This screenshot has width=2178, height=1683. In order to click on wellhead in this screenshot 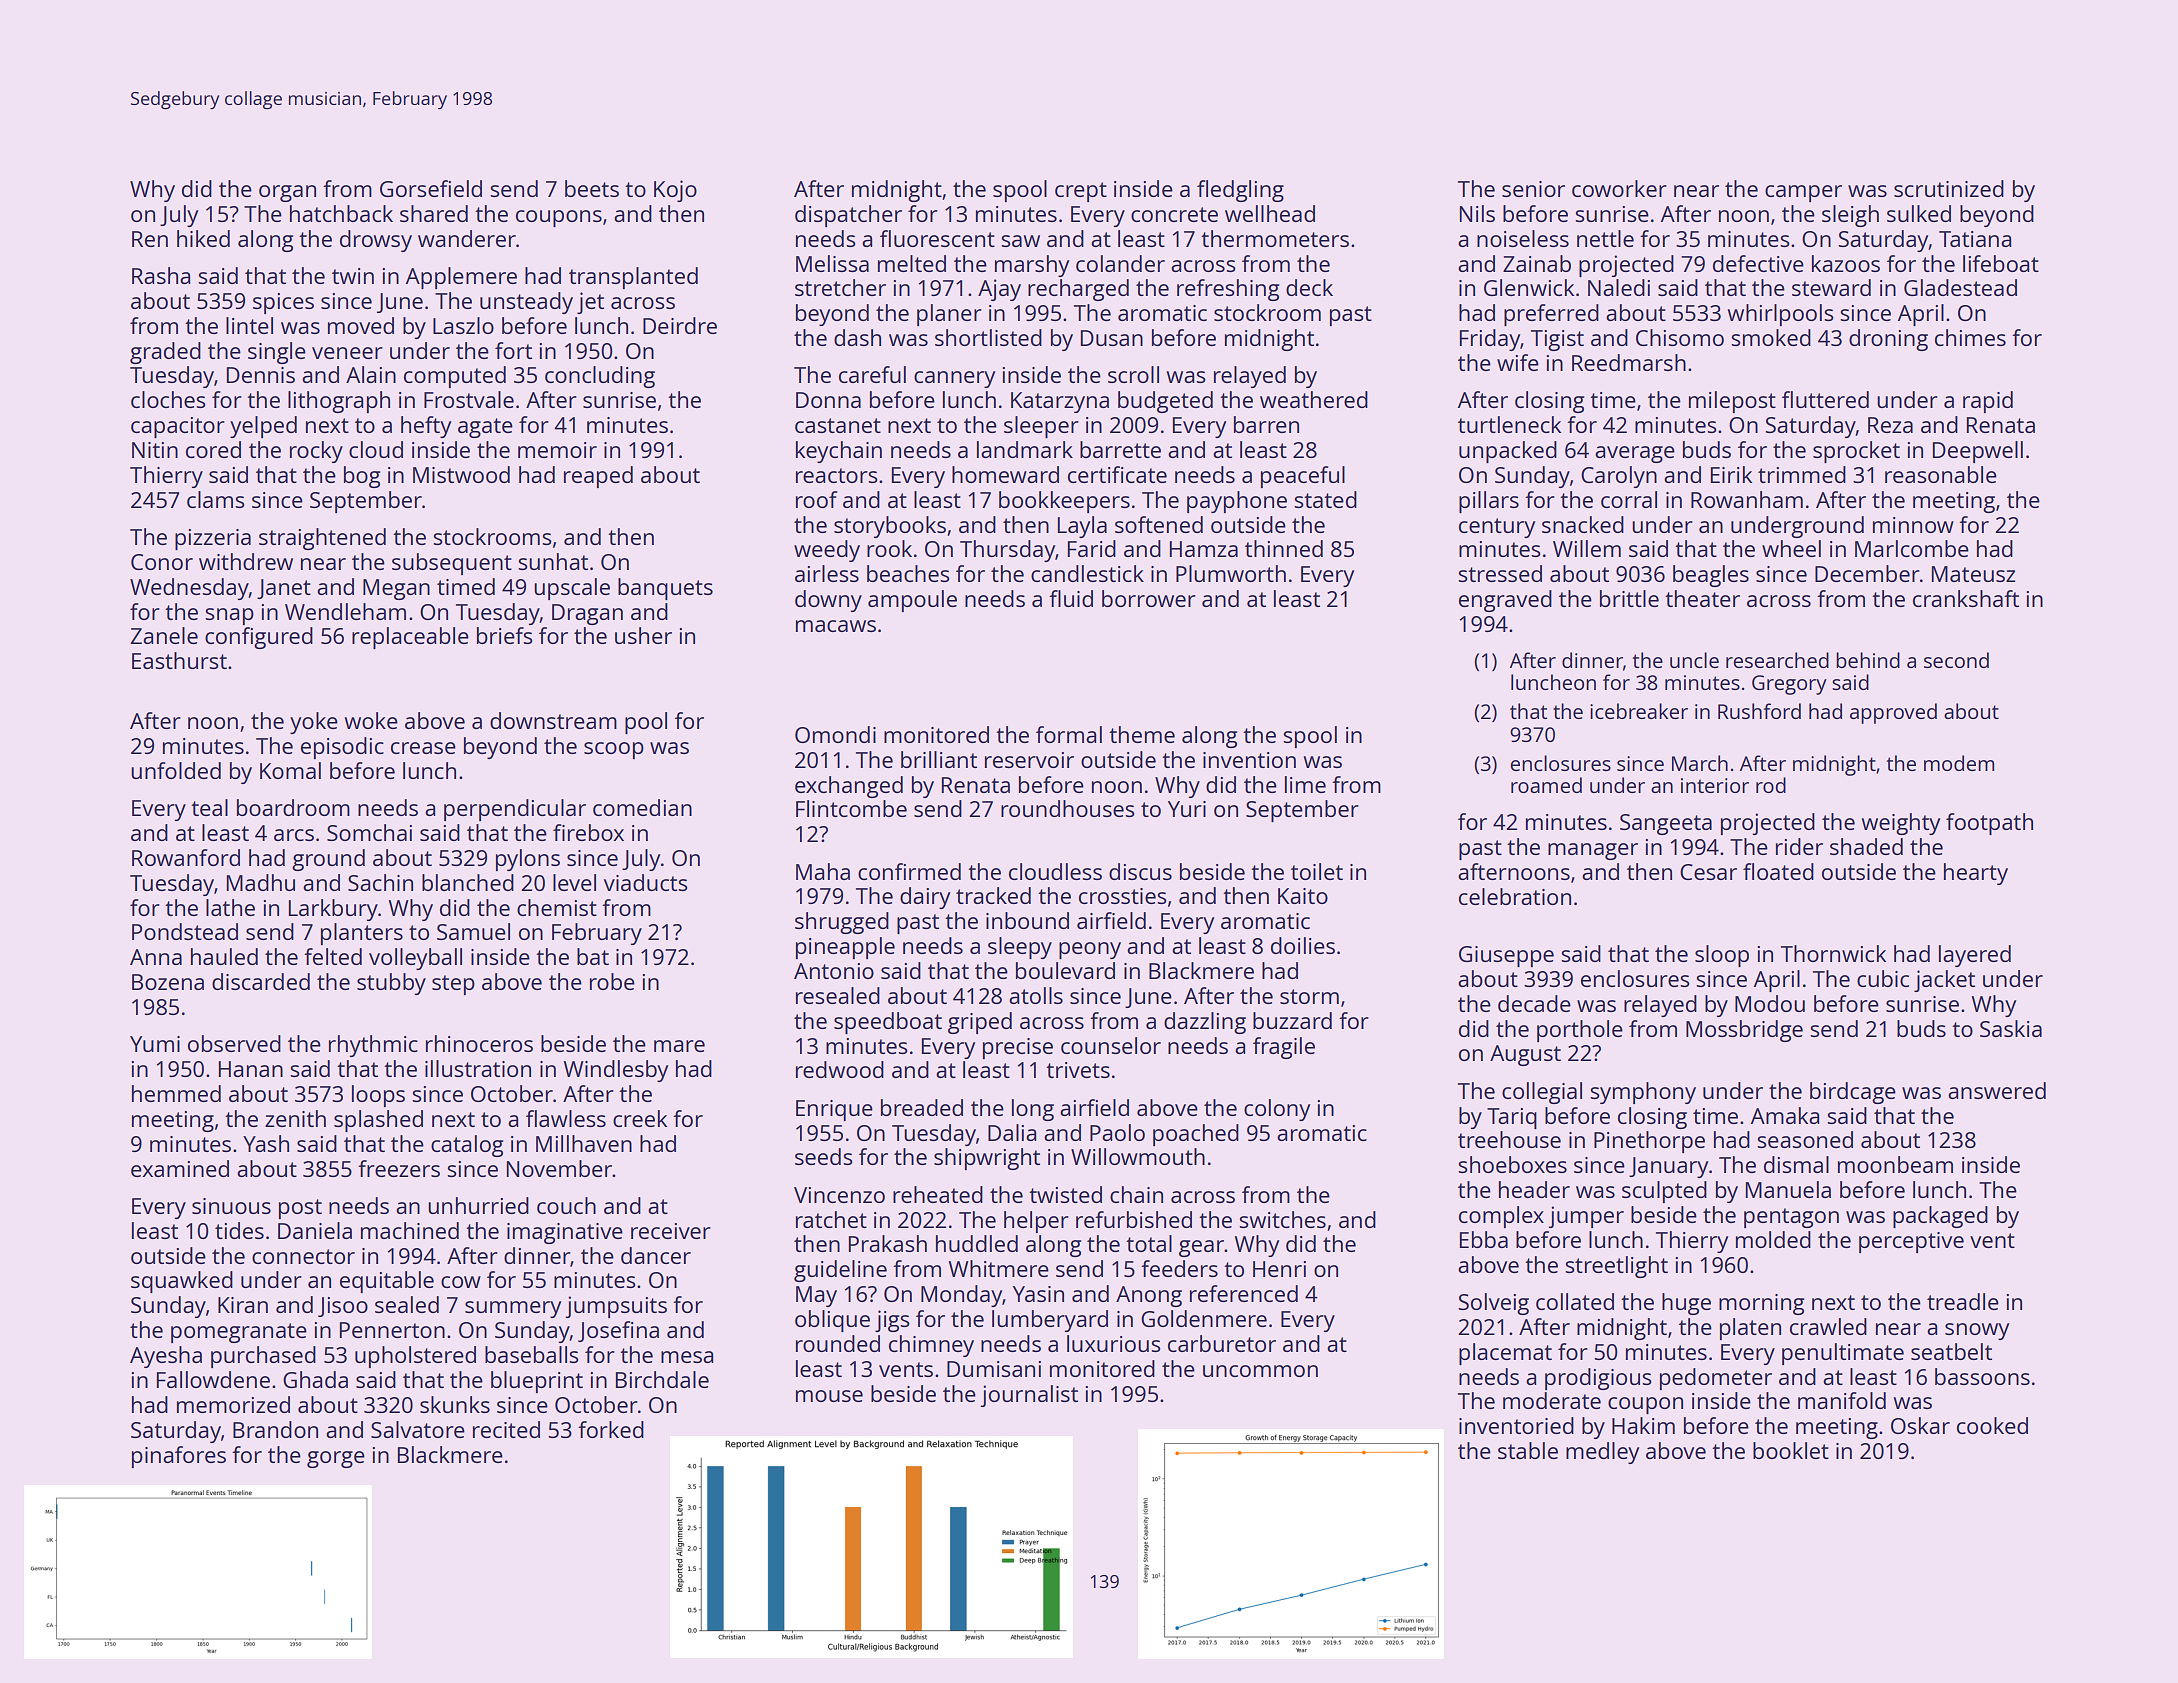, I will do `click(1270, 213)`.
